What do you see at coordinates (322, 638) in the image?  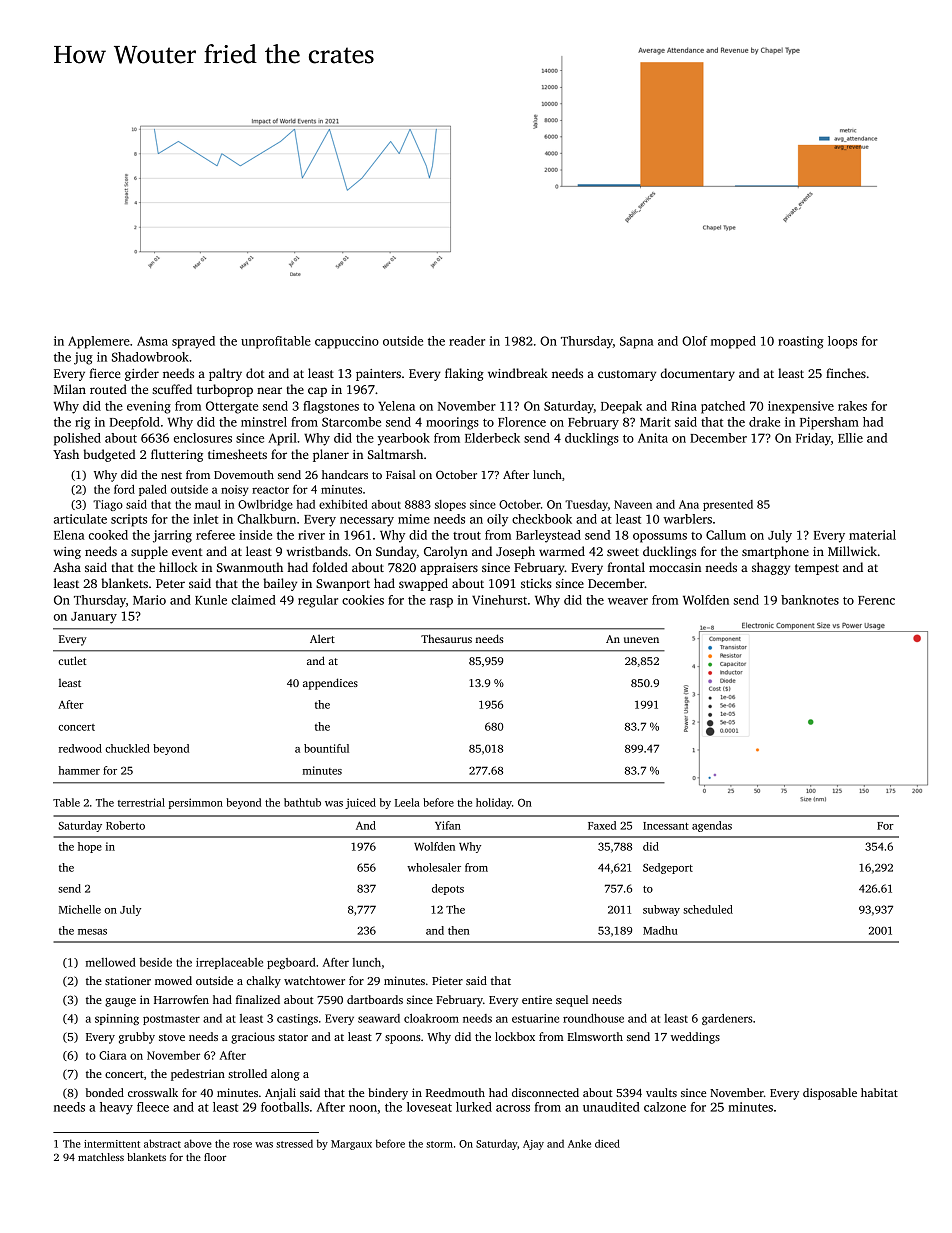 I see `Alert` at bounding box center [322, 638].
